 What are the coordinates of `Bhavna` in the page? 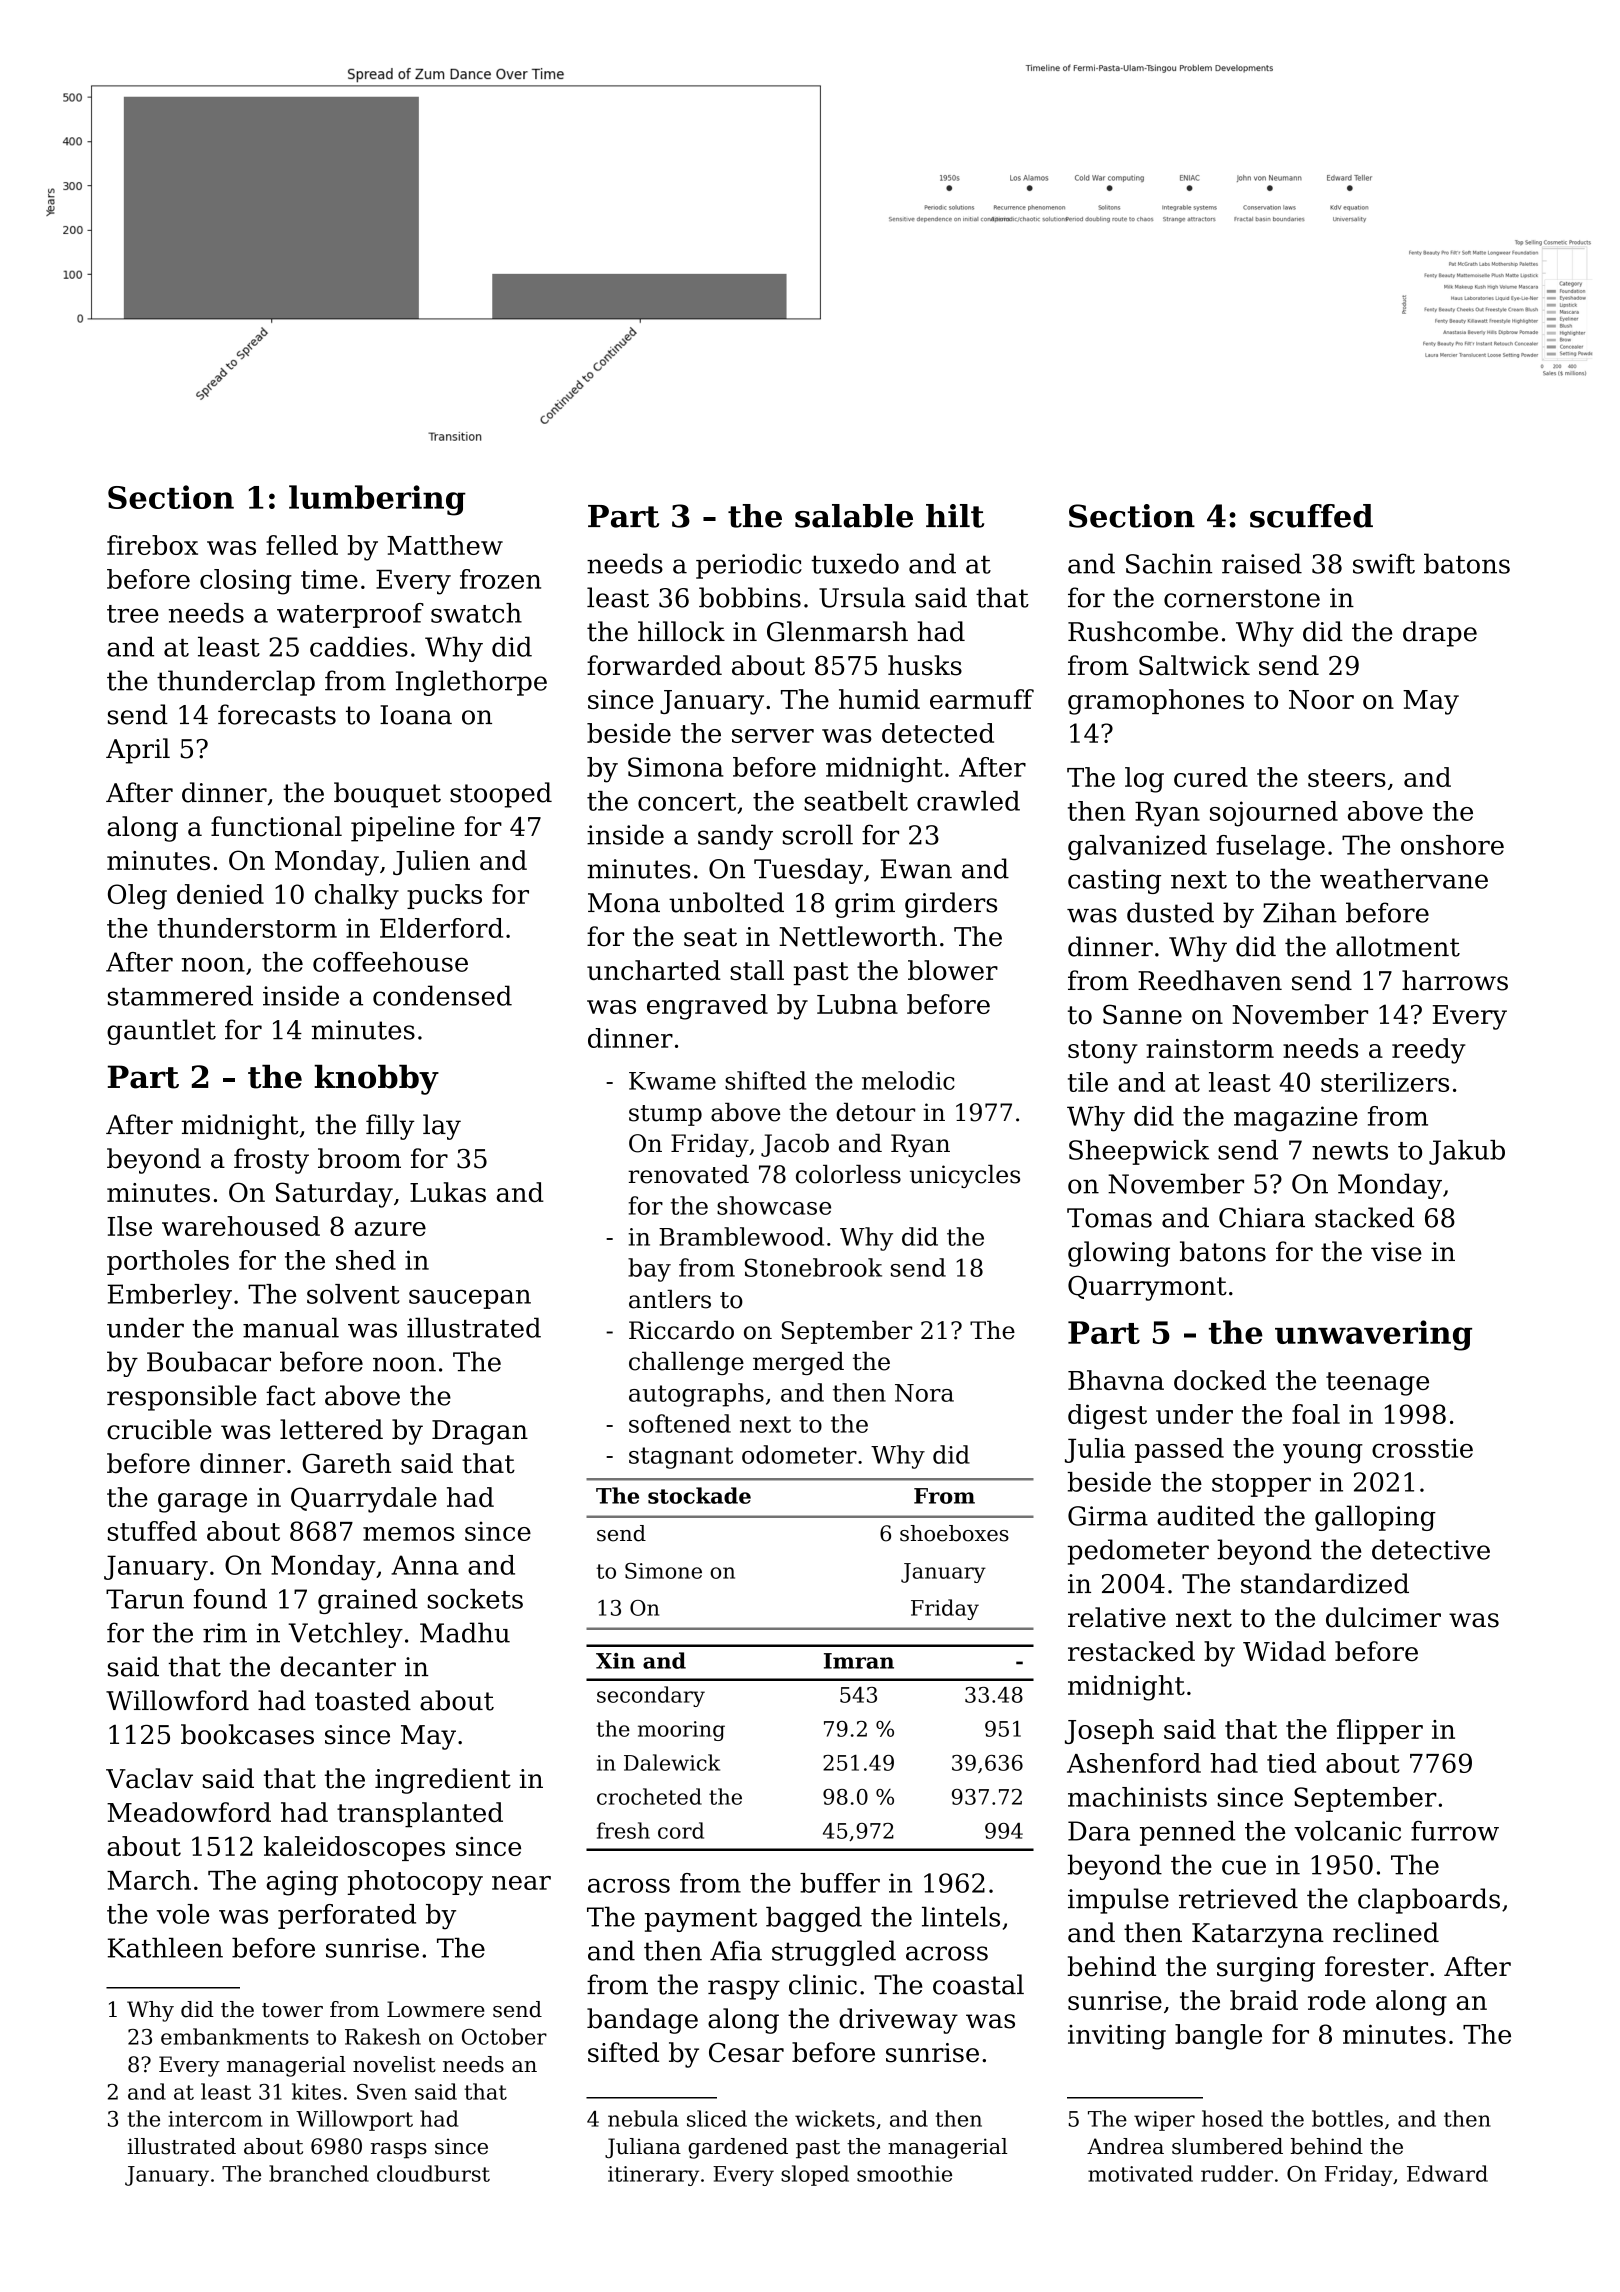 It's located at (1116, 1380).
